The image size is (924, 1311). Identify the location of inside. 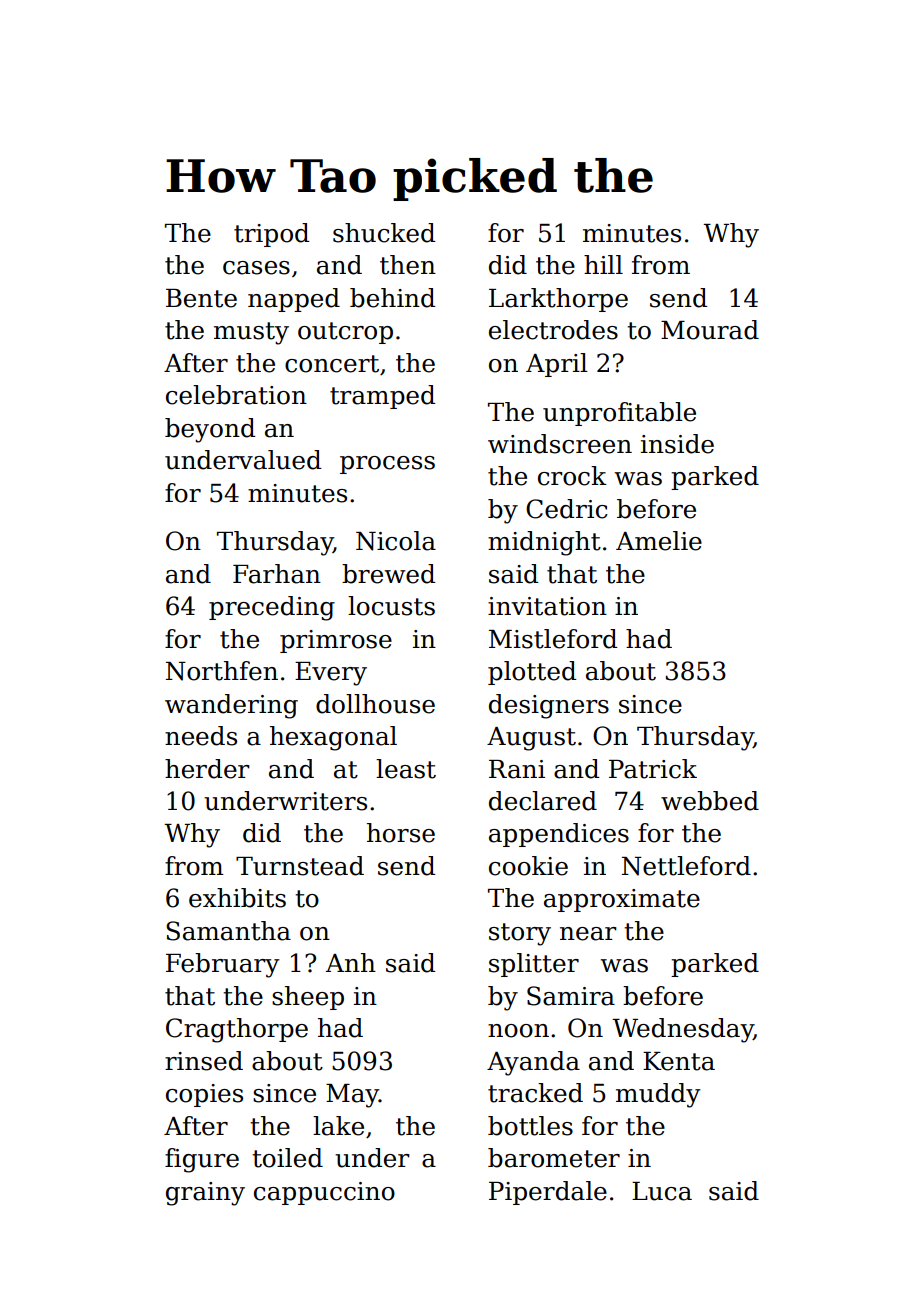
(677, 444).
